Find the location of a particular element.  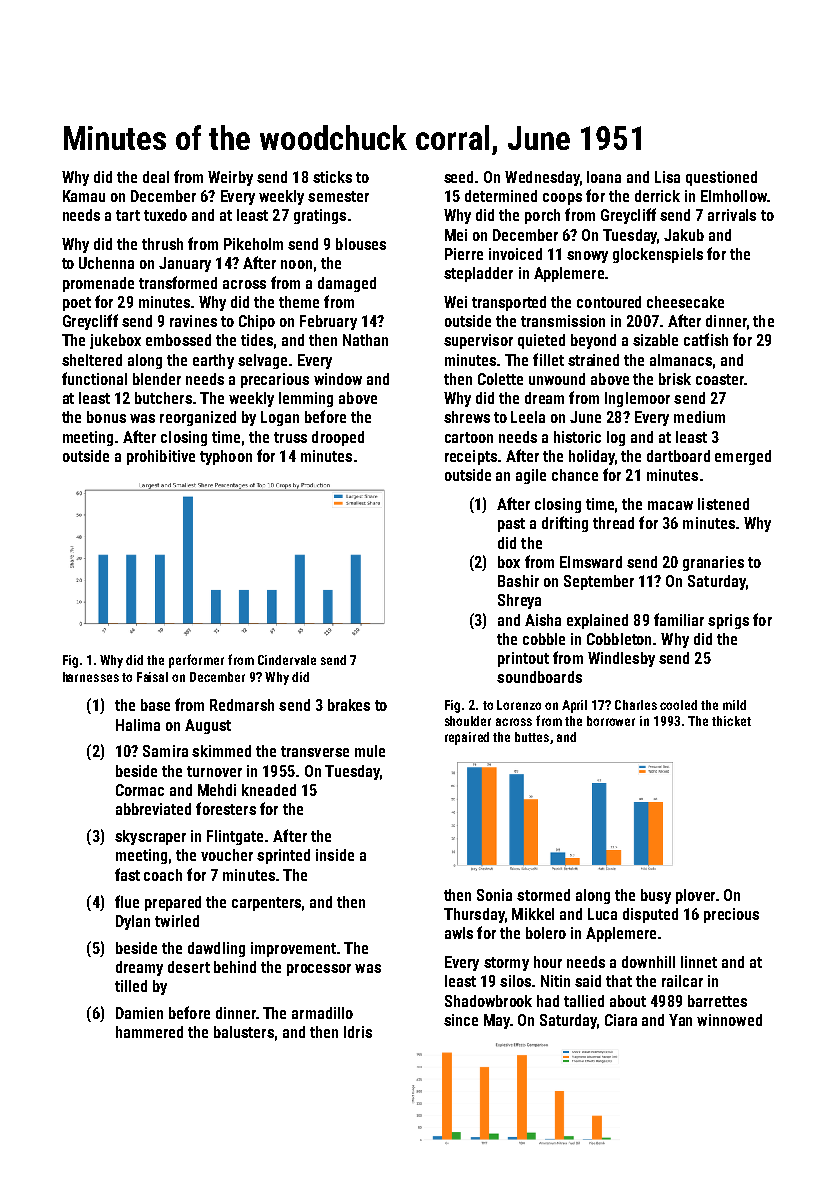

deal is located at coordinates (156, 177).
